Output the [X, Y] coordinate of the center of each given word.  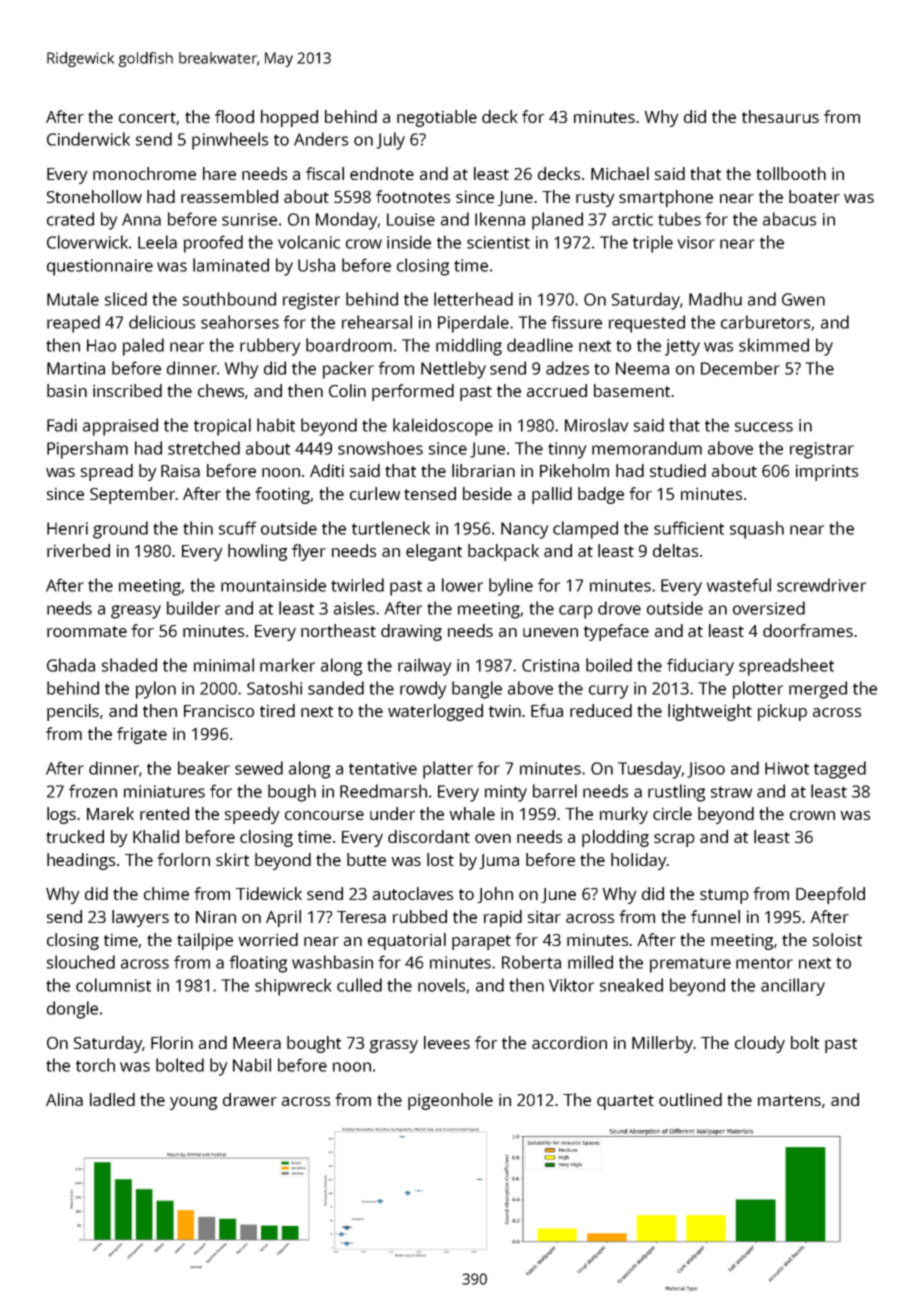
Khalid [156, 836]
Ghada [71, 665]
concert [148, 118]
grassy [393, 1046]
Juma [499, 861]
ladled [112, 1099]
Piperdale [473, 324]
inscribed [127, 390]
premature [690, 965]
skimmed [774, 345]
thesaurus [780, 116]
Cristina [550, 665]
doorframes [808, 630]
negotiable [437, 118]
